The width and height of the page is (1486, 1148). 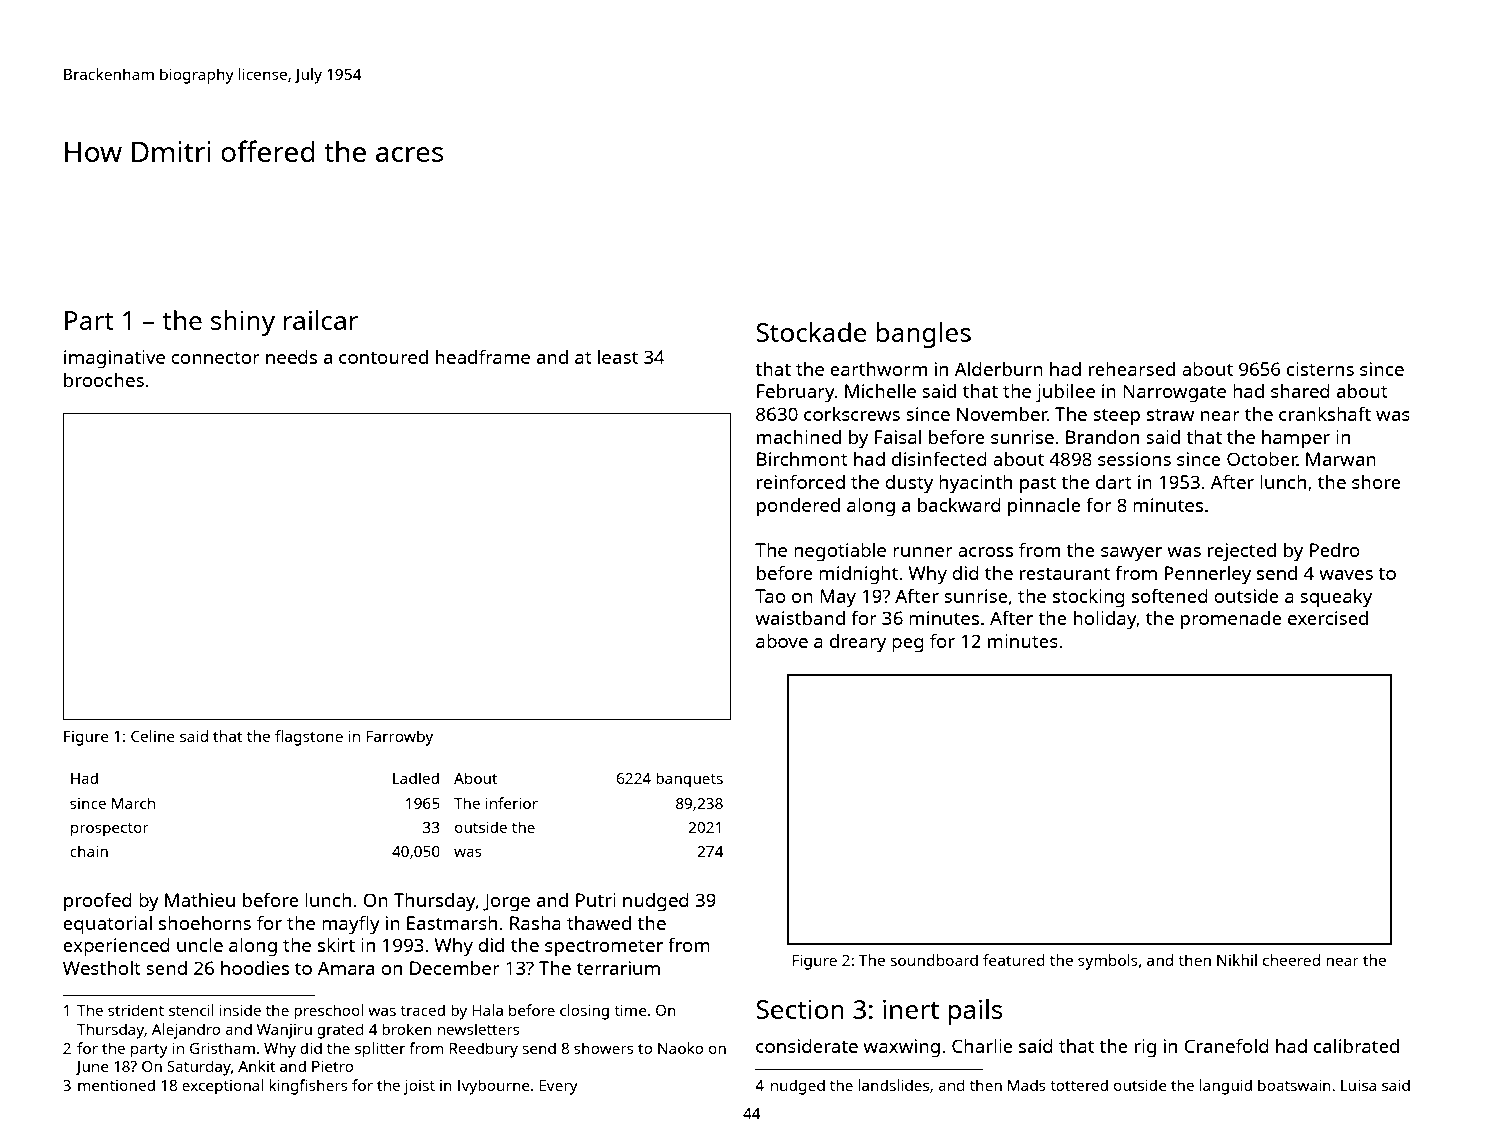 What do you see at coordinates (934, 960) in the page?
I see `soundboard` at bounding box center [934, 960].
